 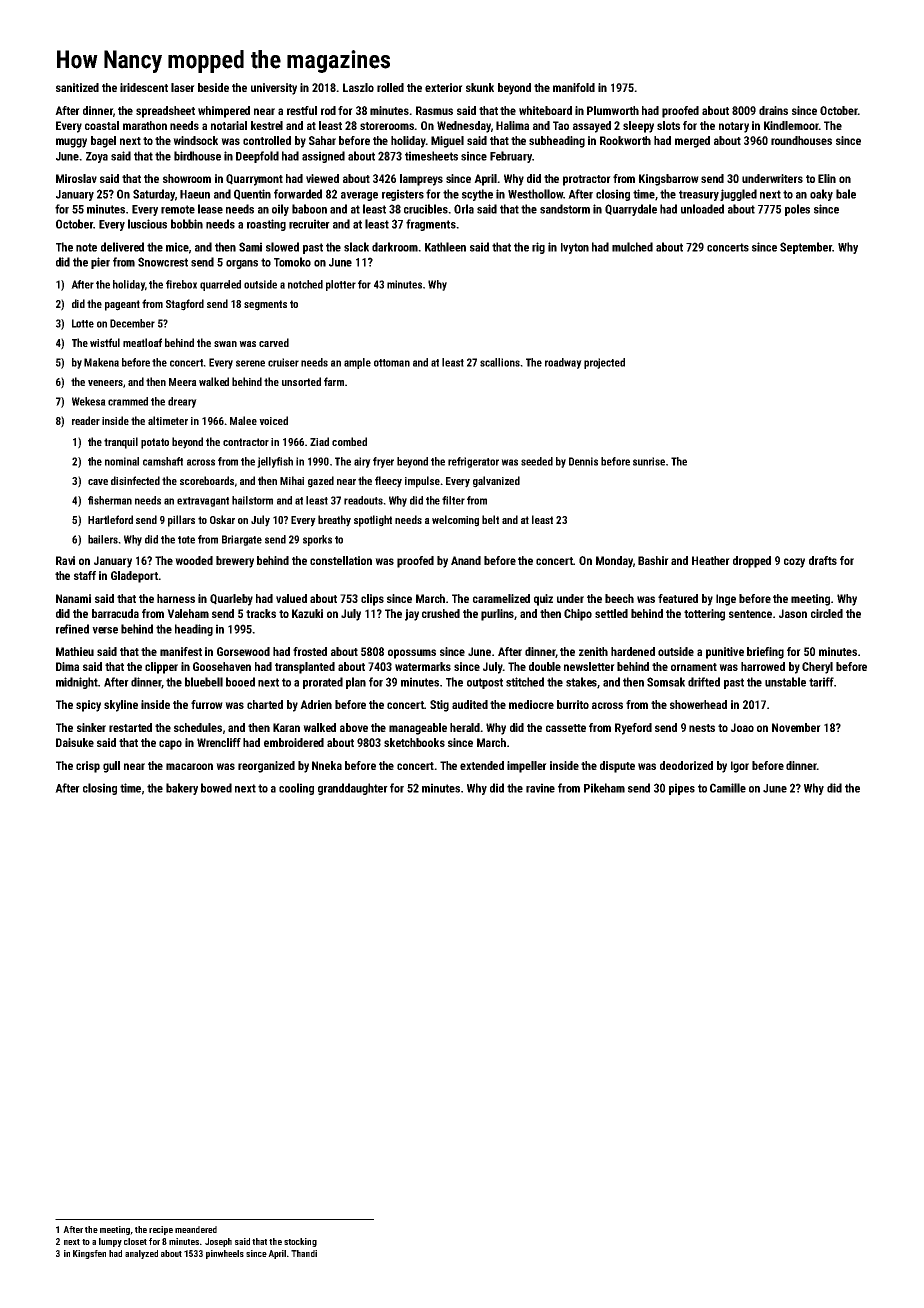 What do you see at coordinates (773, 110) in the image?
I see `drains` at bounding box center [773, 110].
